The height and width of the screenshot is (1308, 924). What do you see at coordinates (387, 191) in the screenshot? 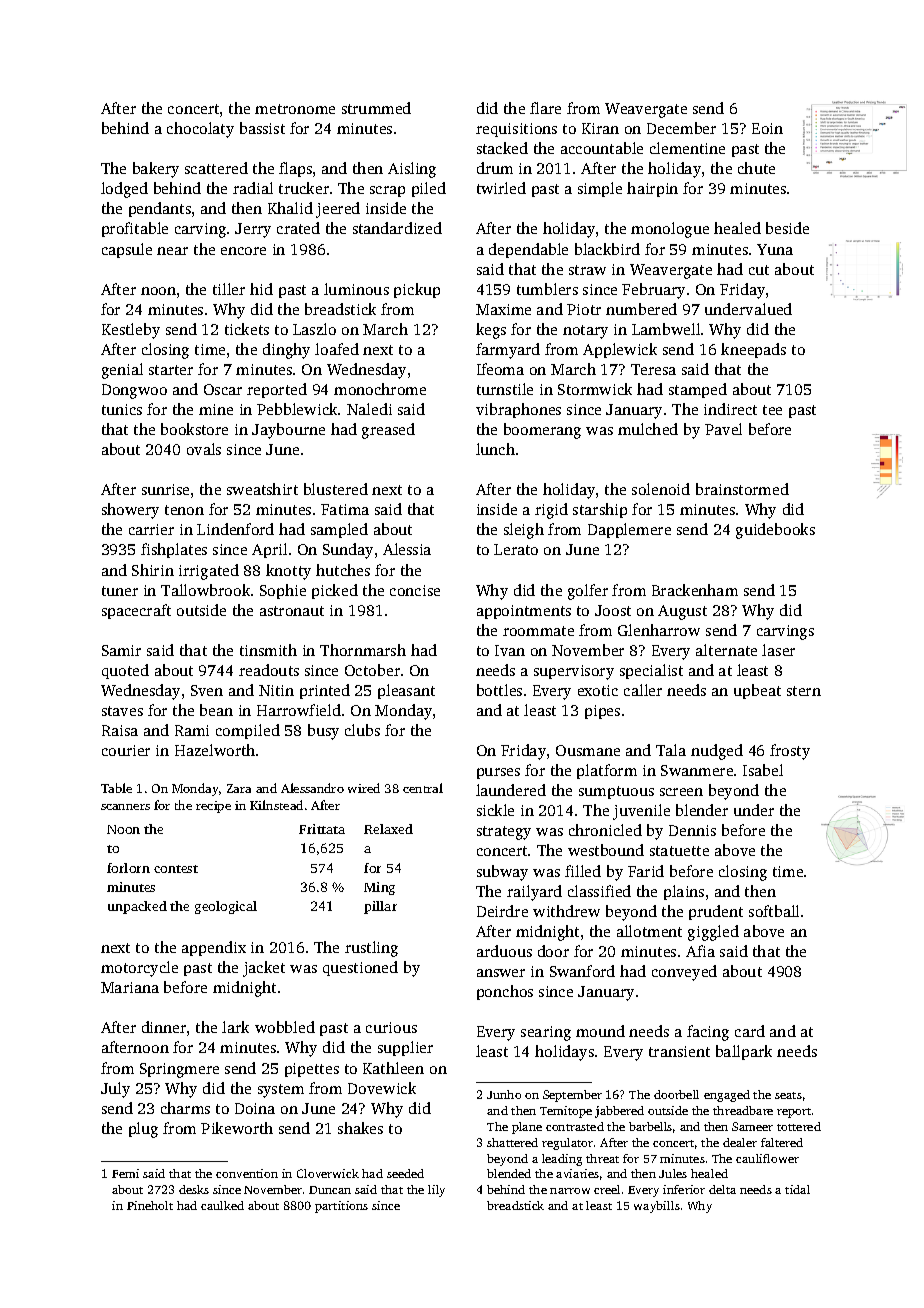
I see `scrap` at bounding box center [387, 191].
